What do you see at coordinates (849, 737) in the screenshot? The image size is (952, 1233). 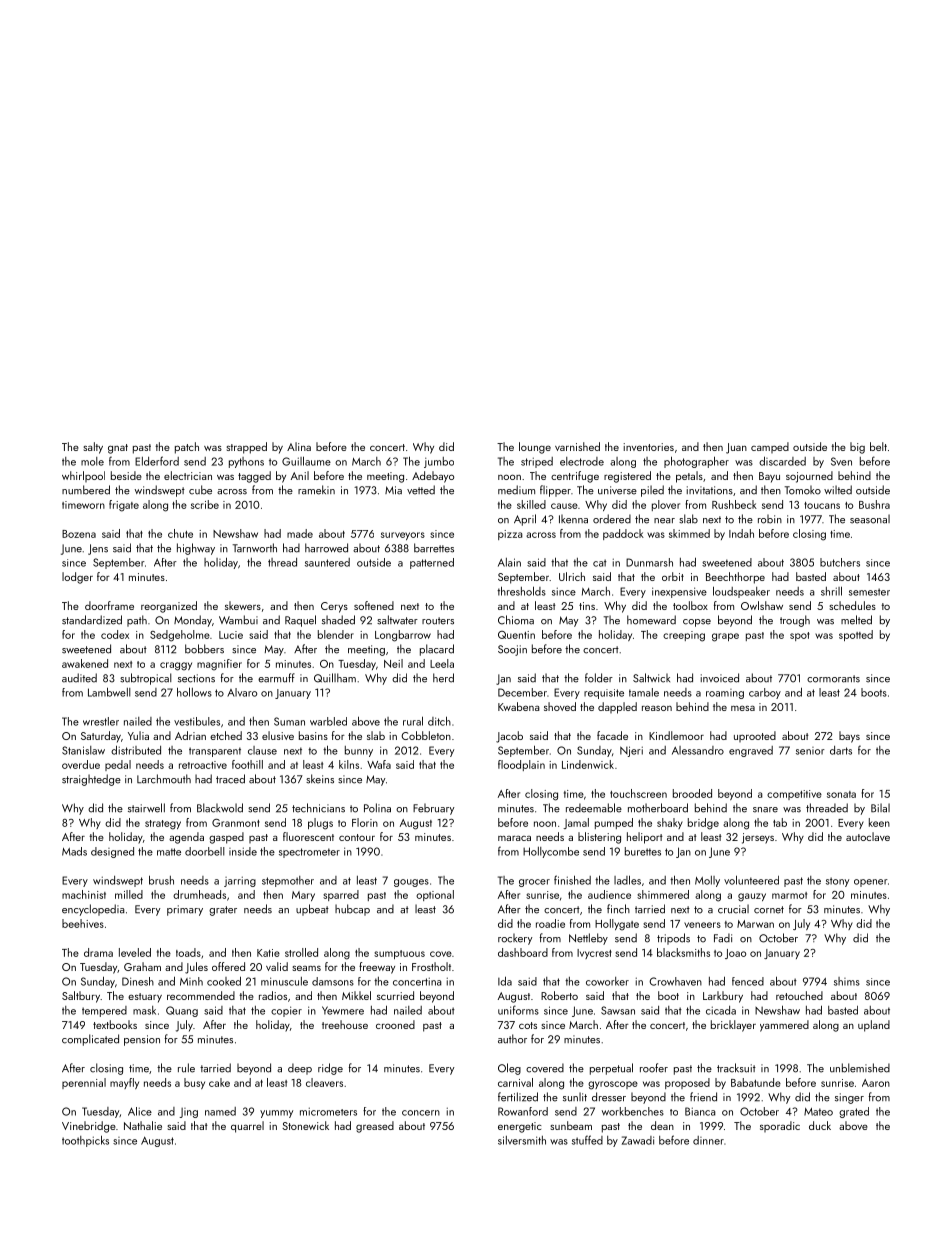 I see `bays` at bounding box center [849, 737].
